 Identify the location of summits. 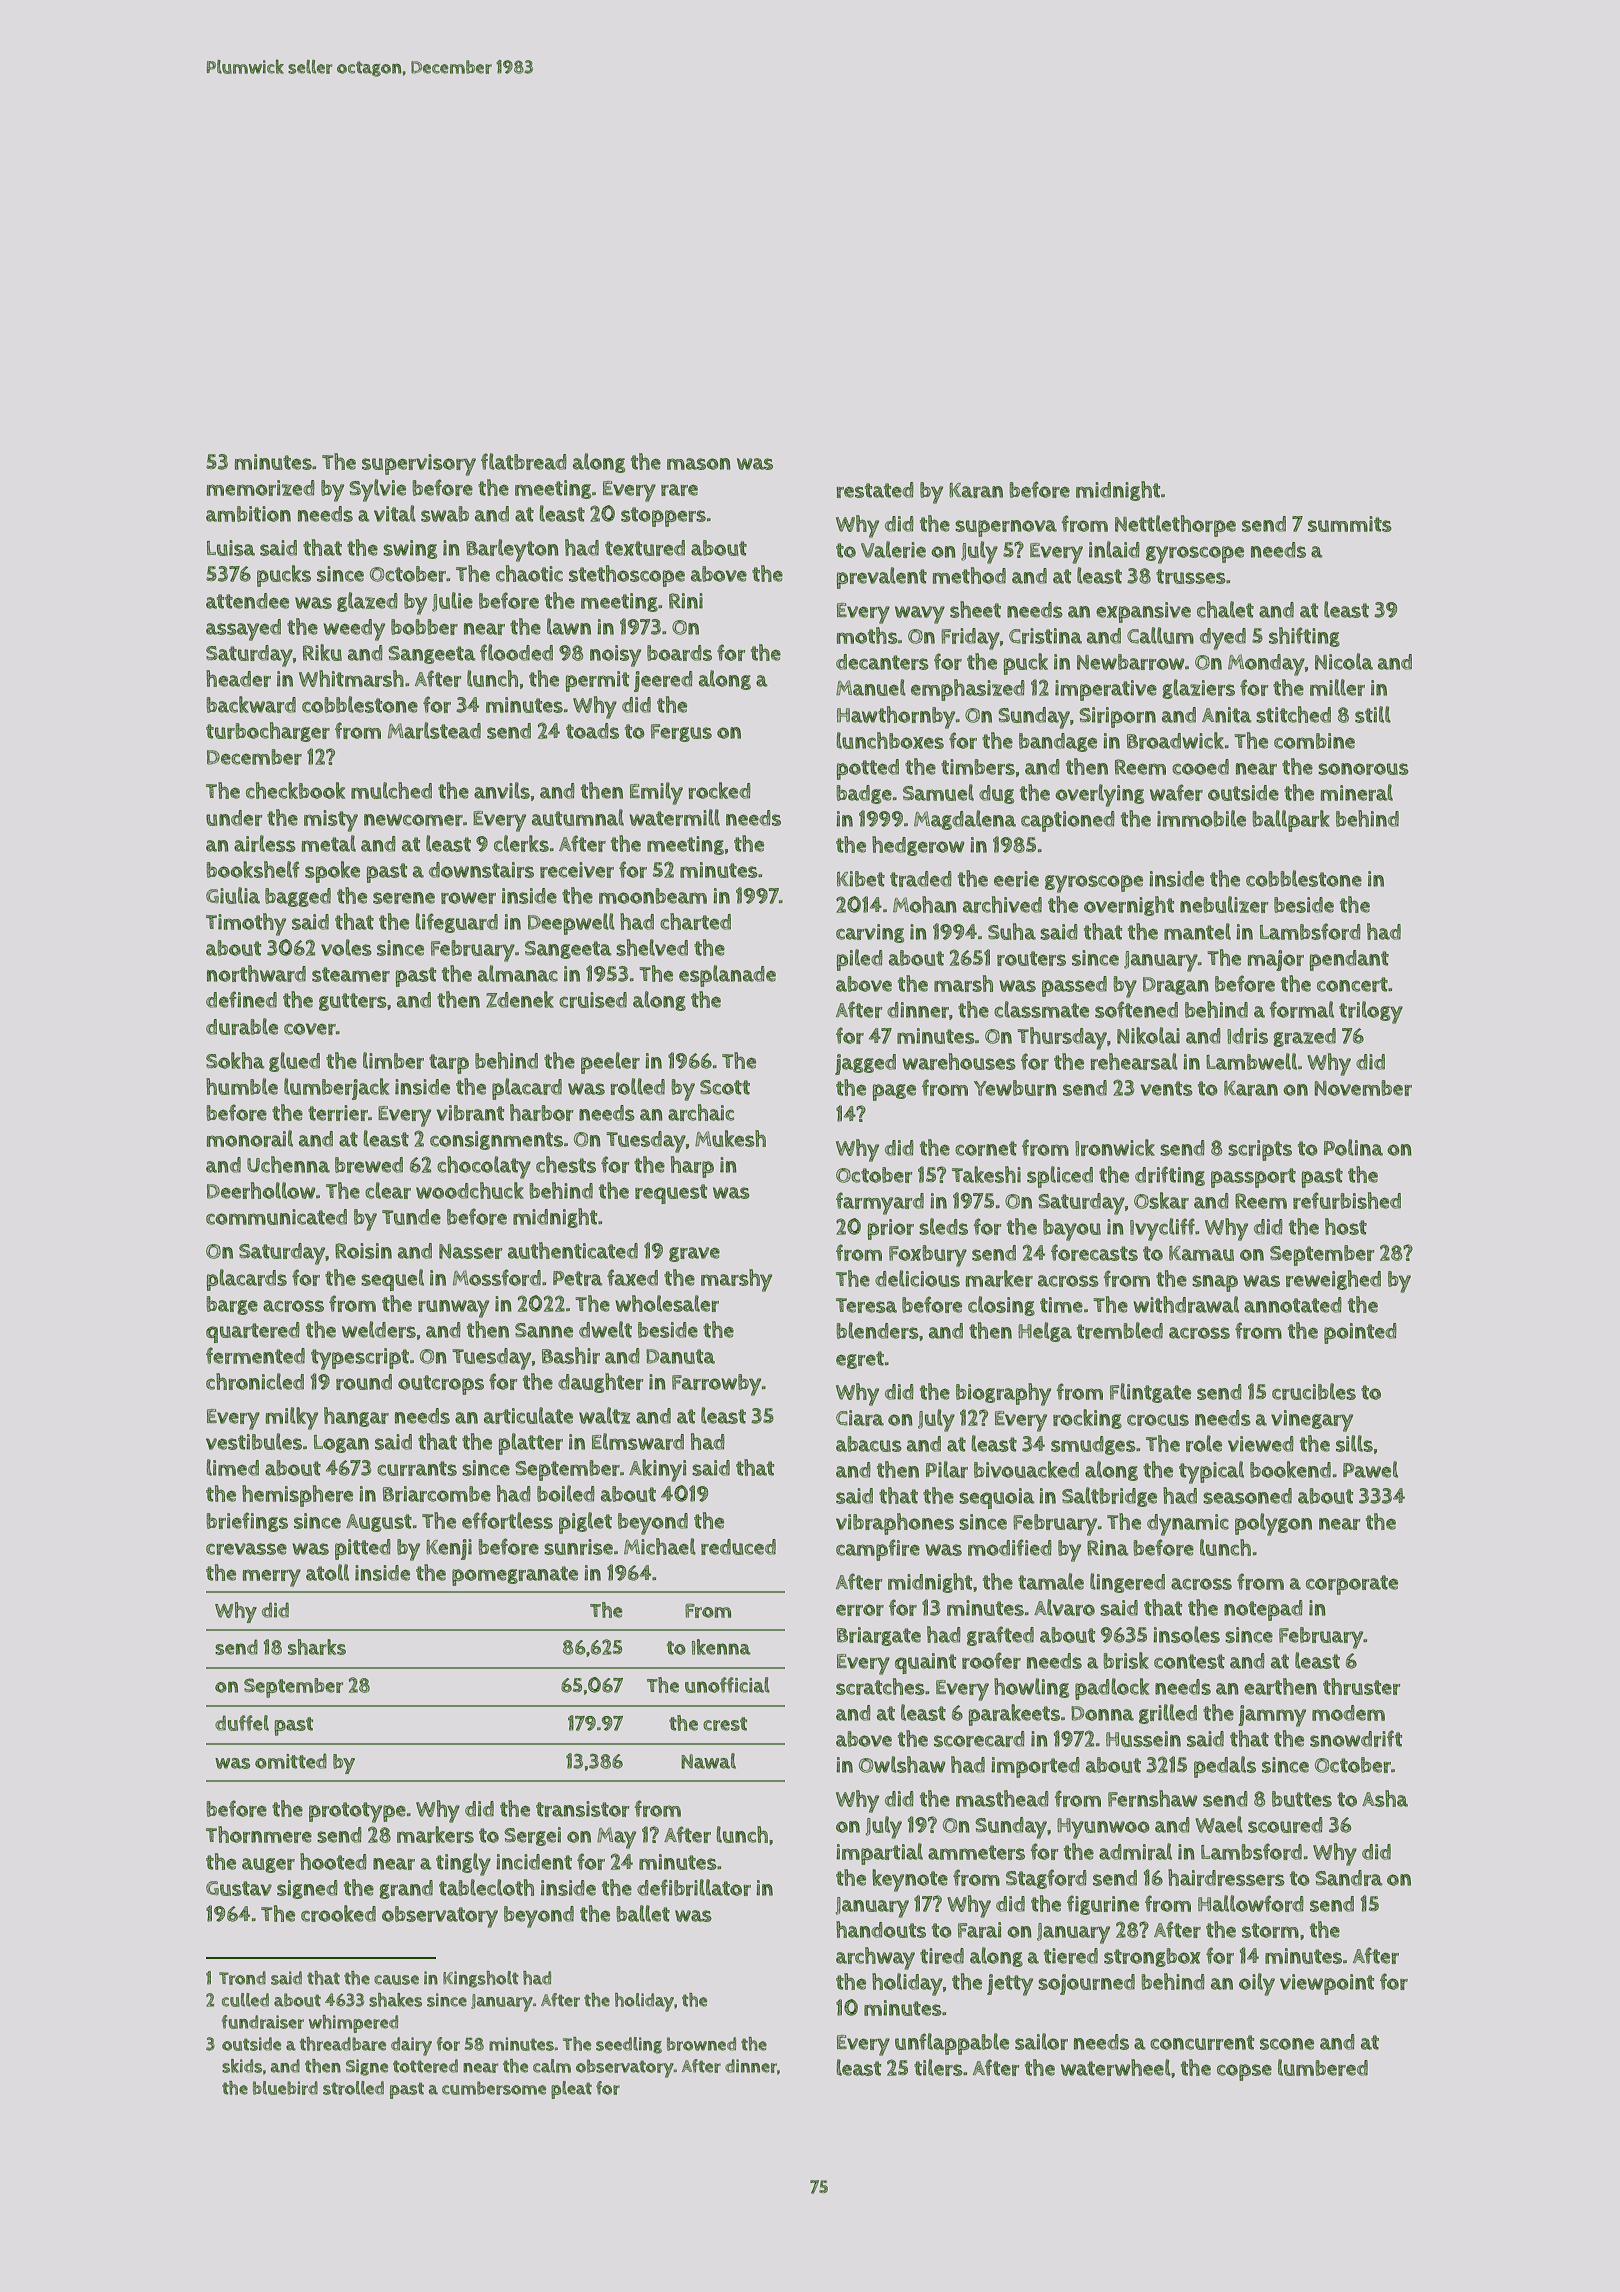
(1350, 524).
